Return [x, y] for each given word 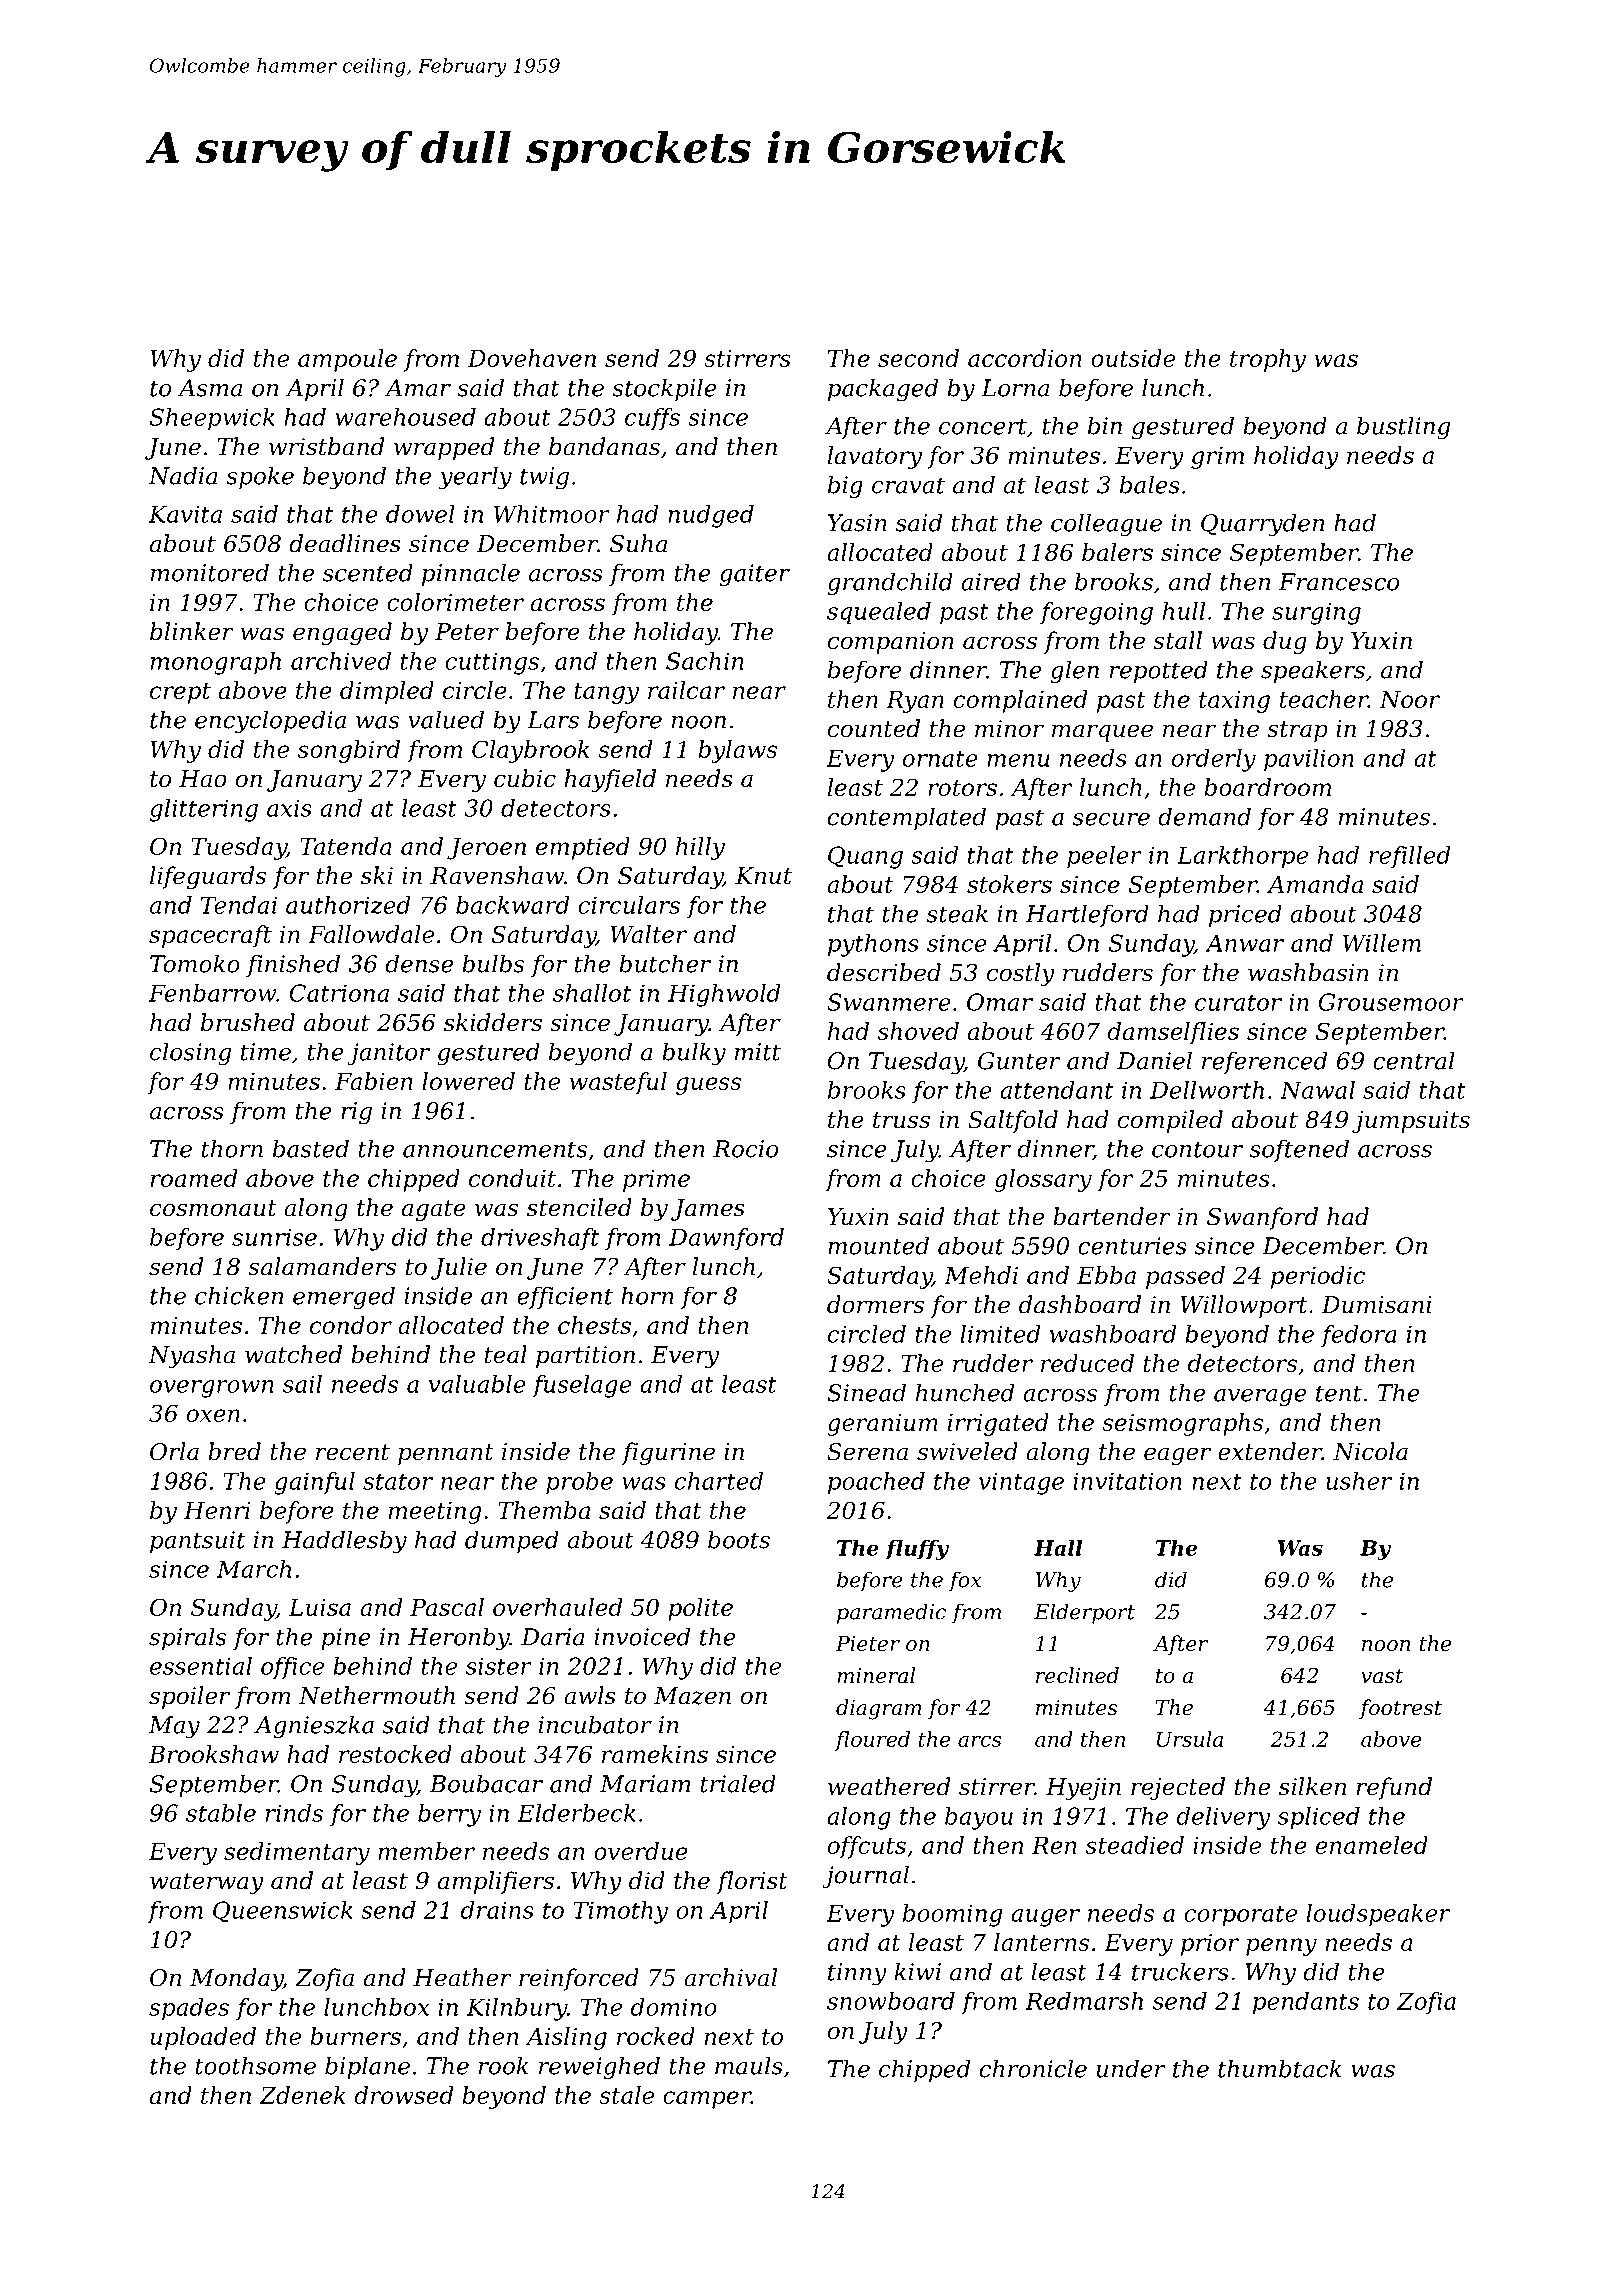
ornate [940, 759]
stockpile [664, 389]
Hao [203, 779]
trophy [1268, 360]
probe [579, 1483]
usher [1359, 1481]
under [1131, 2068]
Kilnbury [517, 2009]
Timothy [620, 1912]
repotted [1159, 671]
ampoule [347, 360]
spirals [187, 1638]
